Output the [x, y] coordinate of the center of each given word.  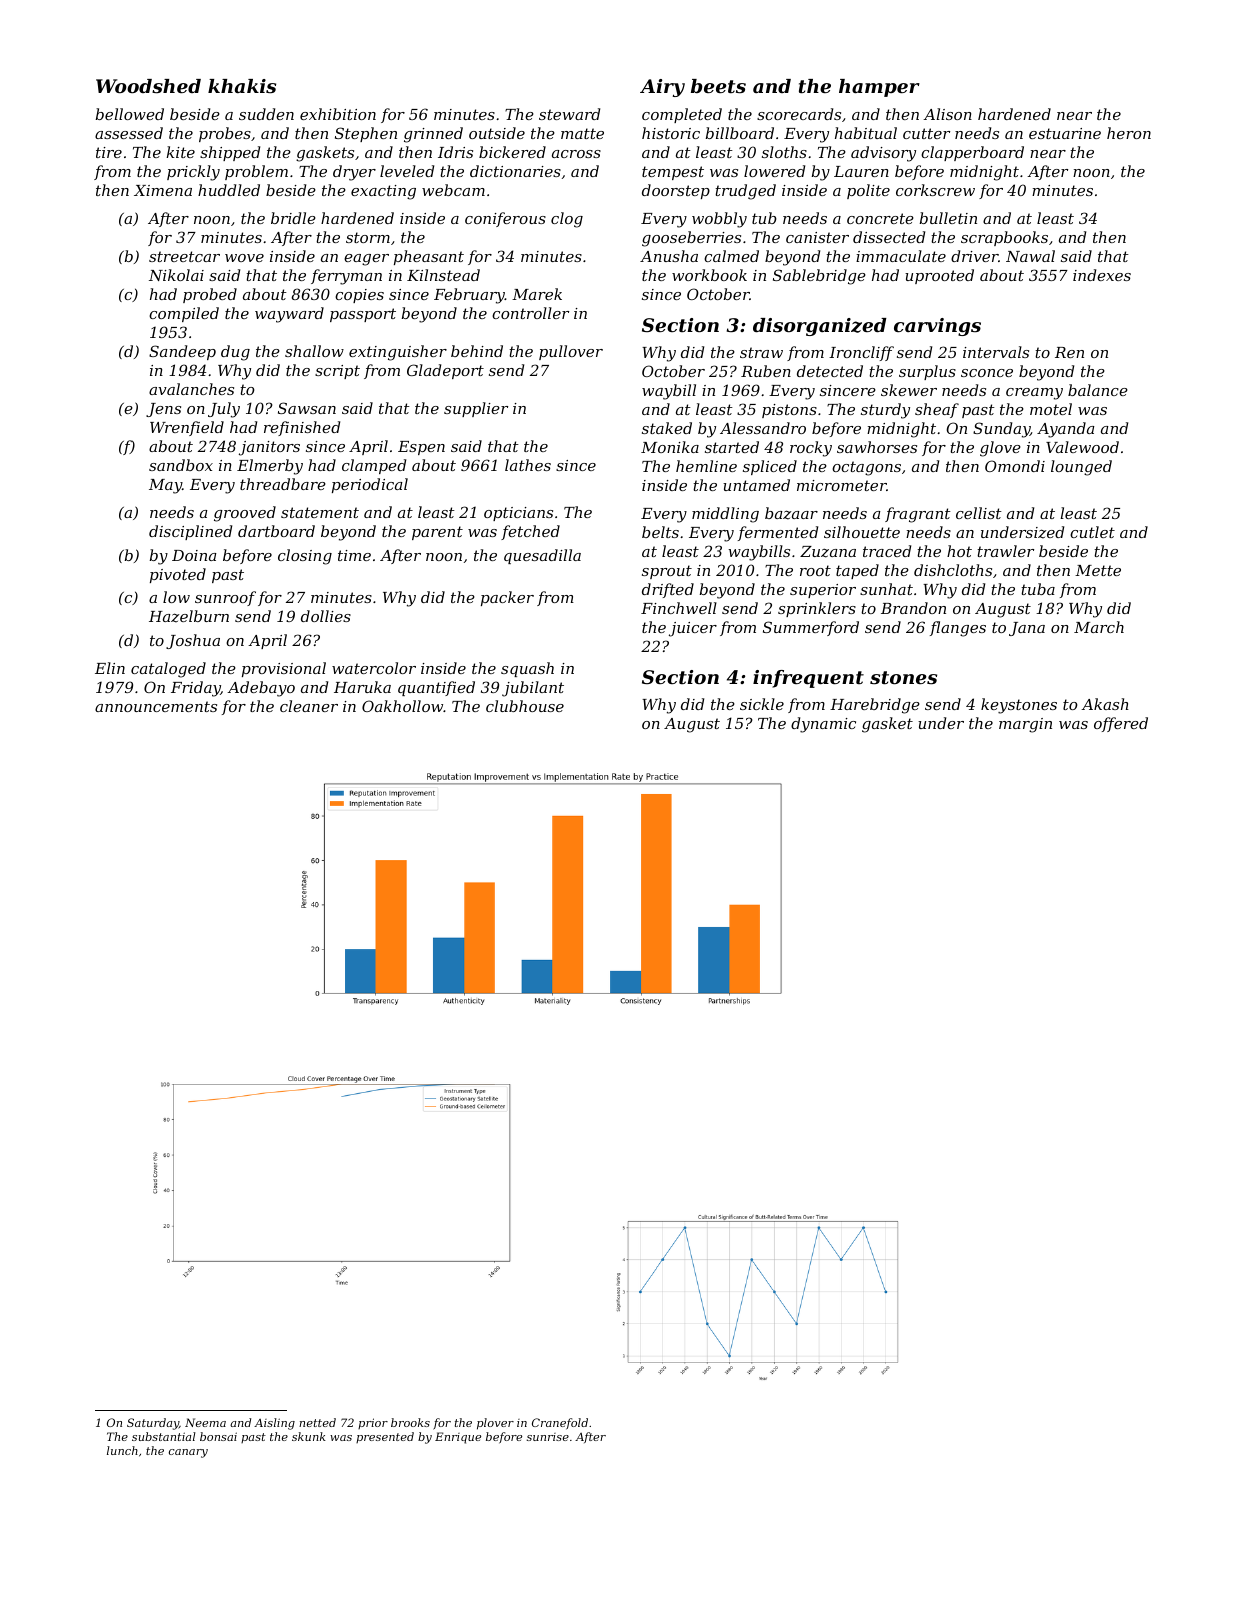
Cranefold [560, 1424]
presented [385, 1437]
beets [718, 86]
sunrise [548, 1437]
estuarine [1065, 133]
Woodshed [148, 86]
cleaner [309, 706]
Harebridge [875, 706]
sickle [762, 704]
